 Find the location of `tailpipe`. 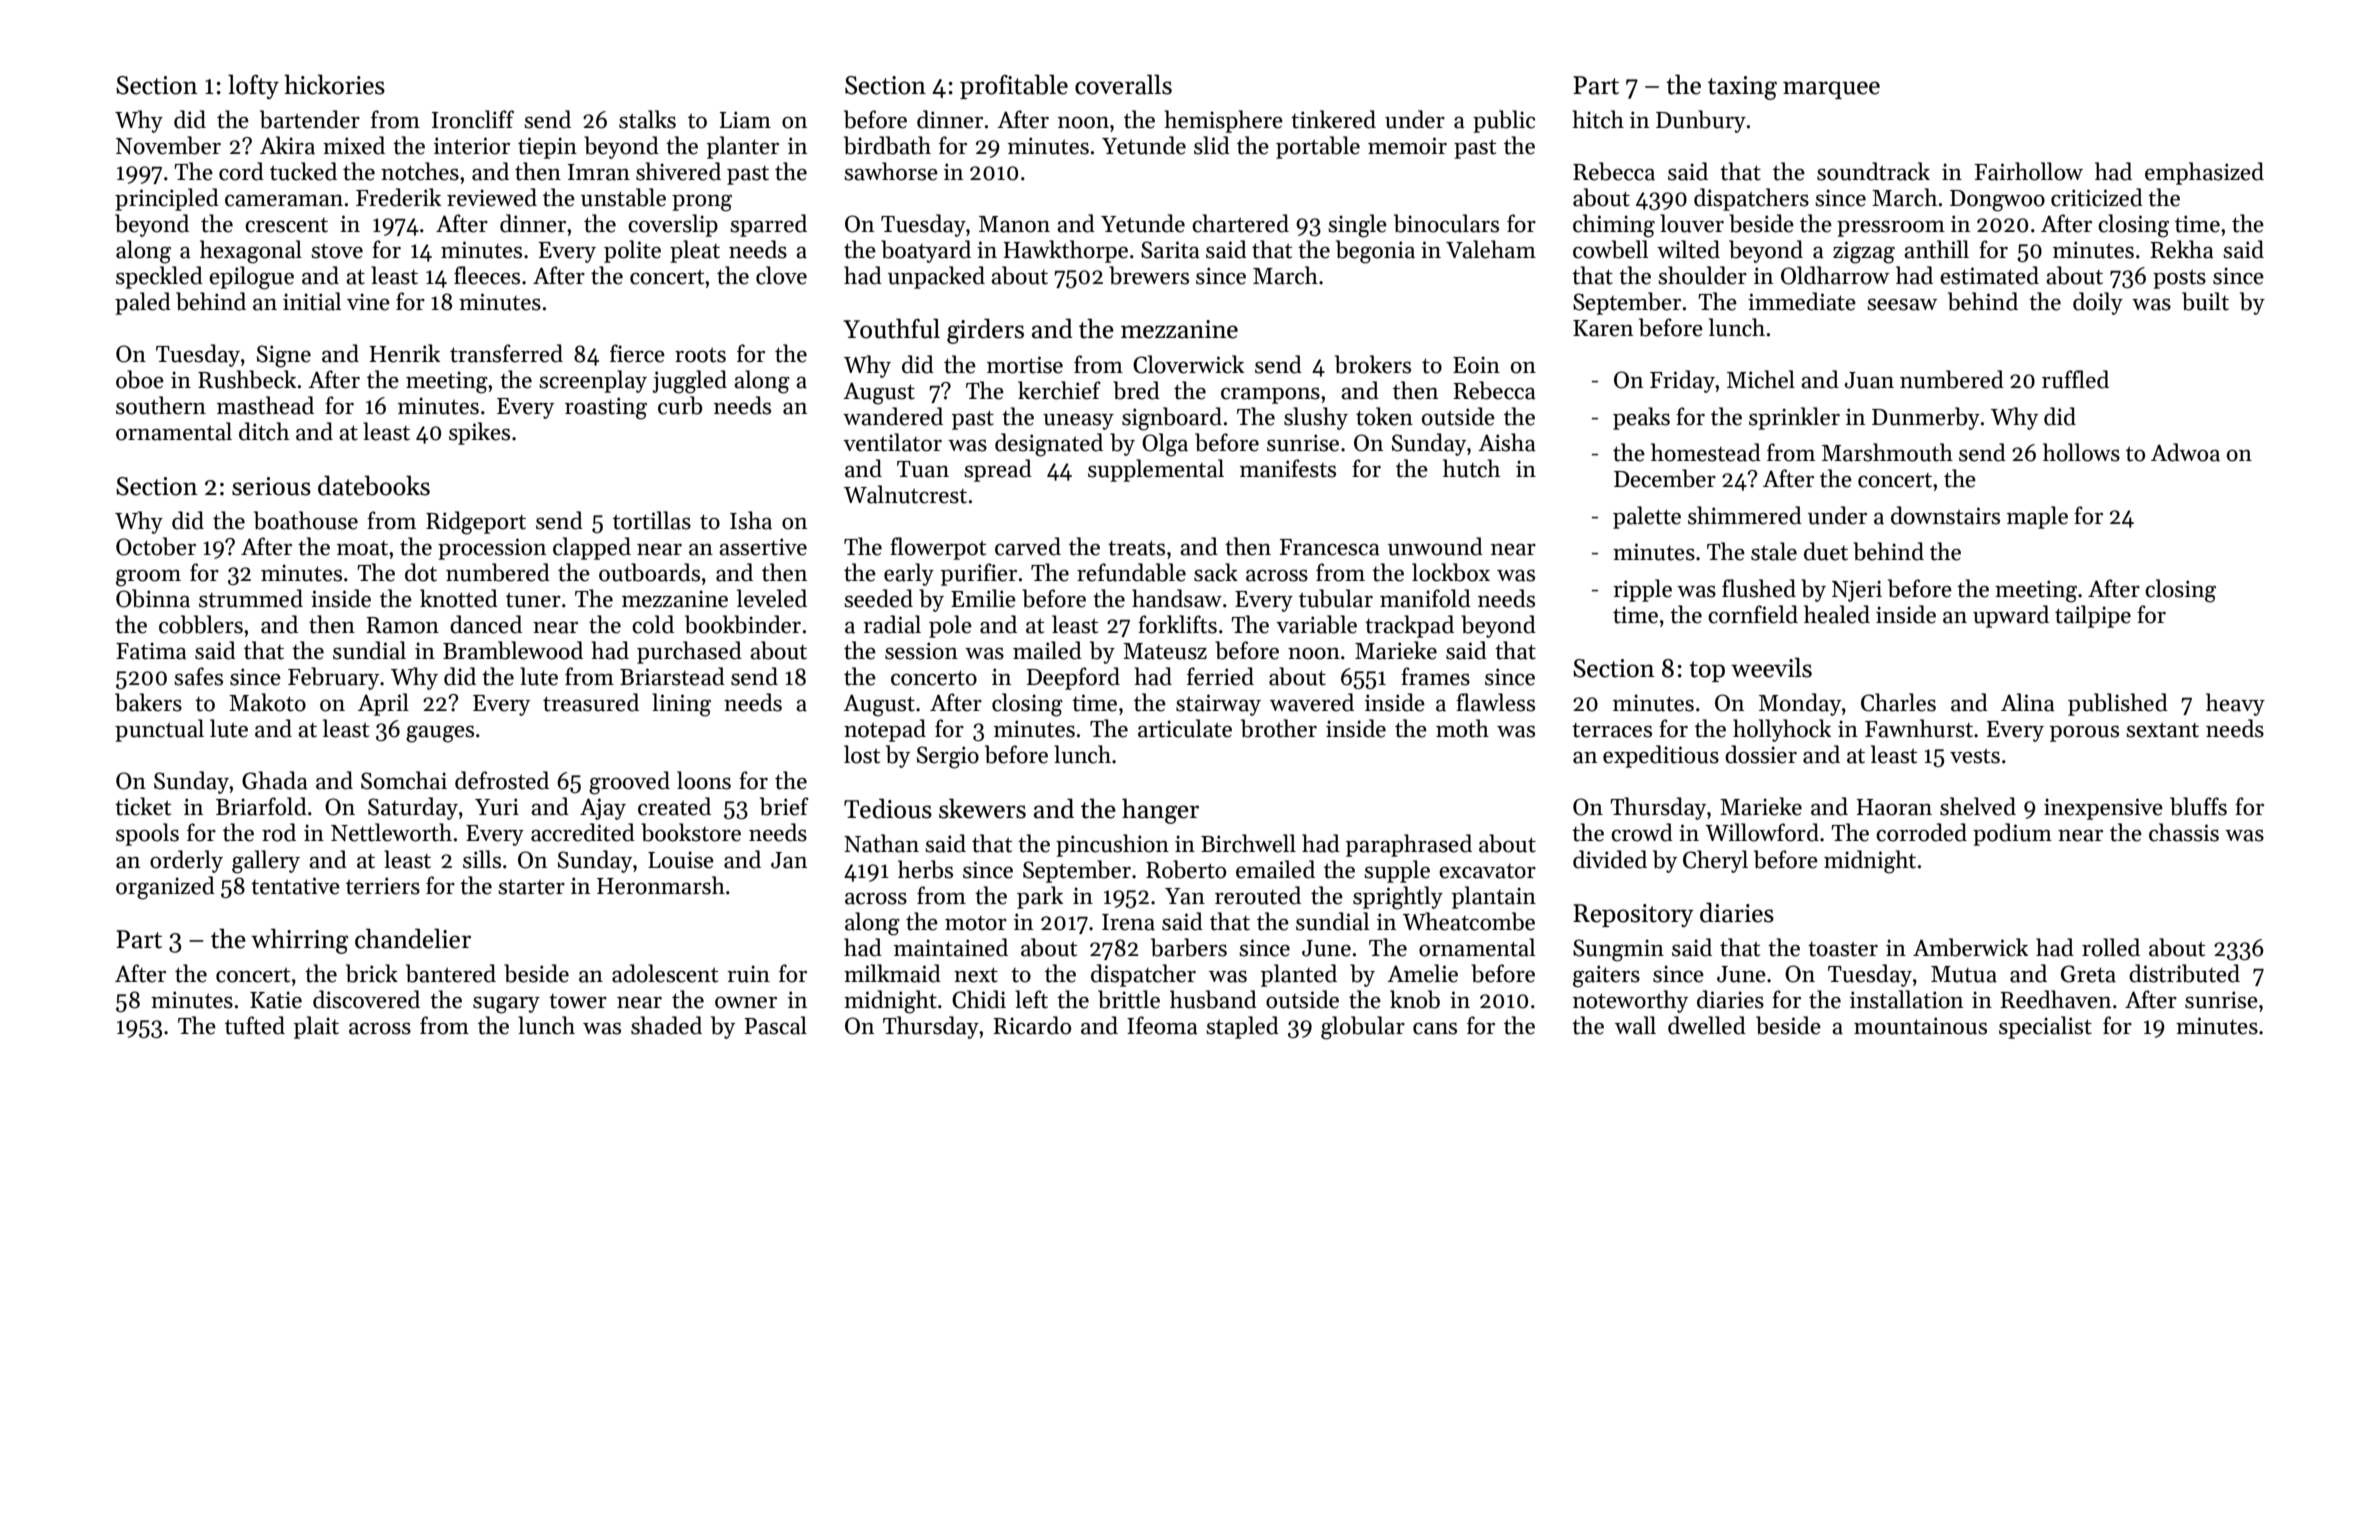

tailpipe is located at coordinates (2093, 616).
